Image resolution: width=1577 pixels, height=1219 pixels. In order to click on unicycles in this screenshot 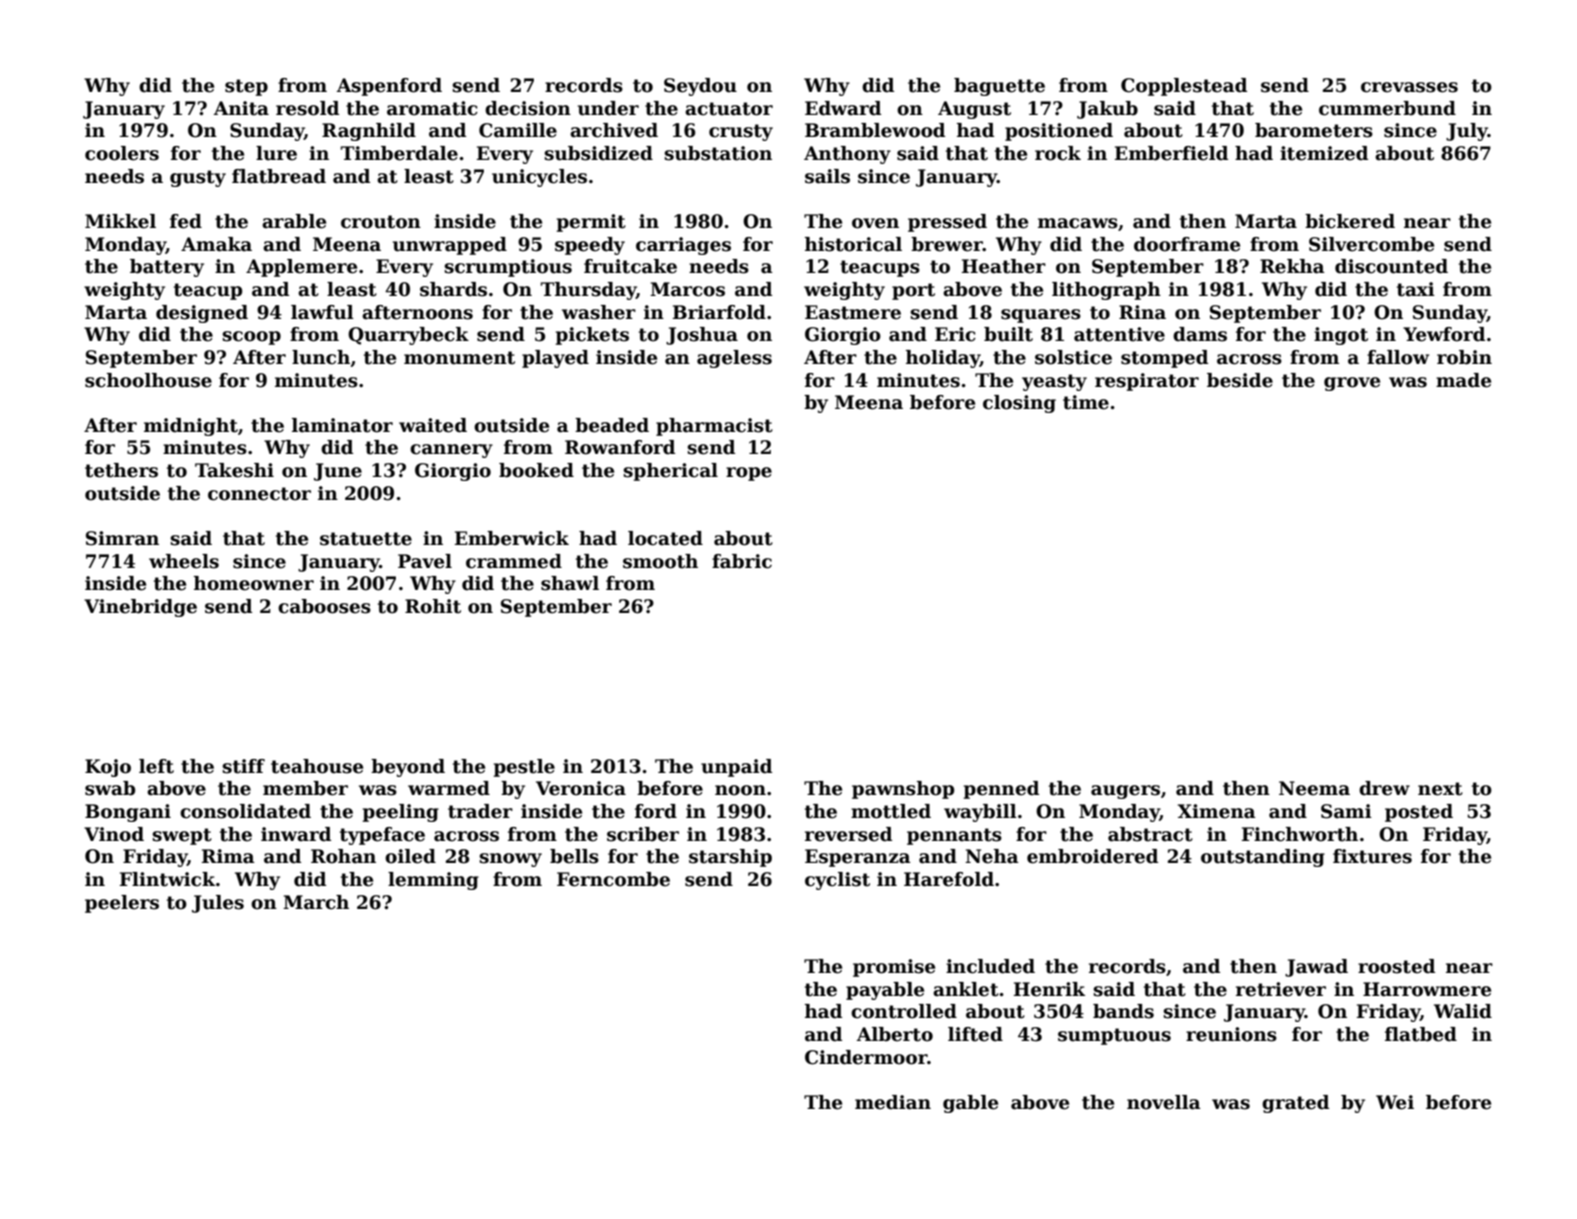, I will do `click(539, 178)`.
